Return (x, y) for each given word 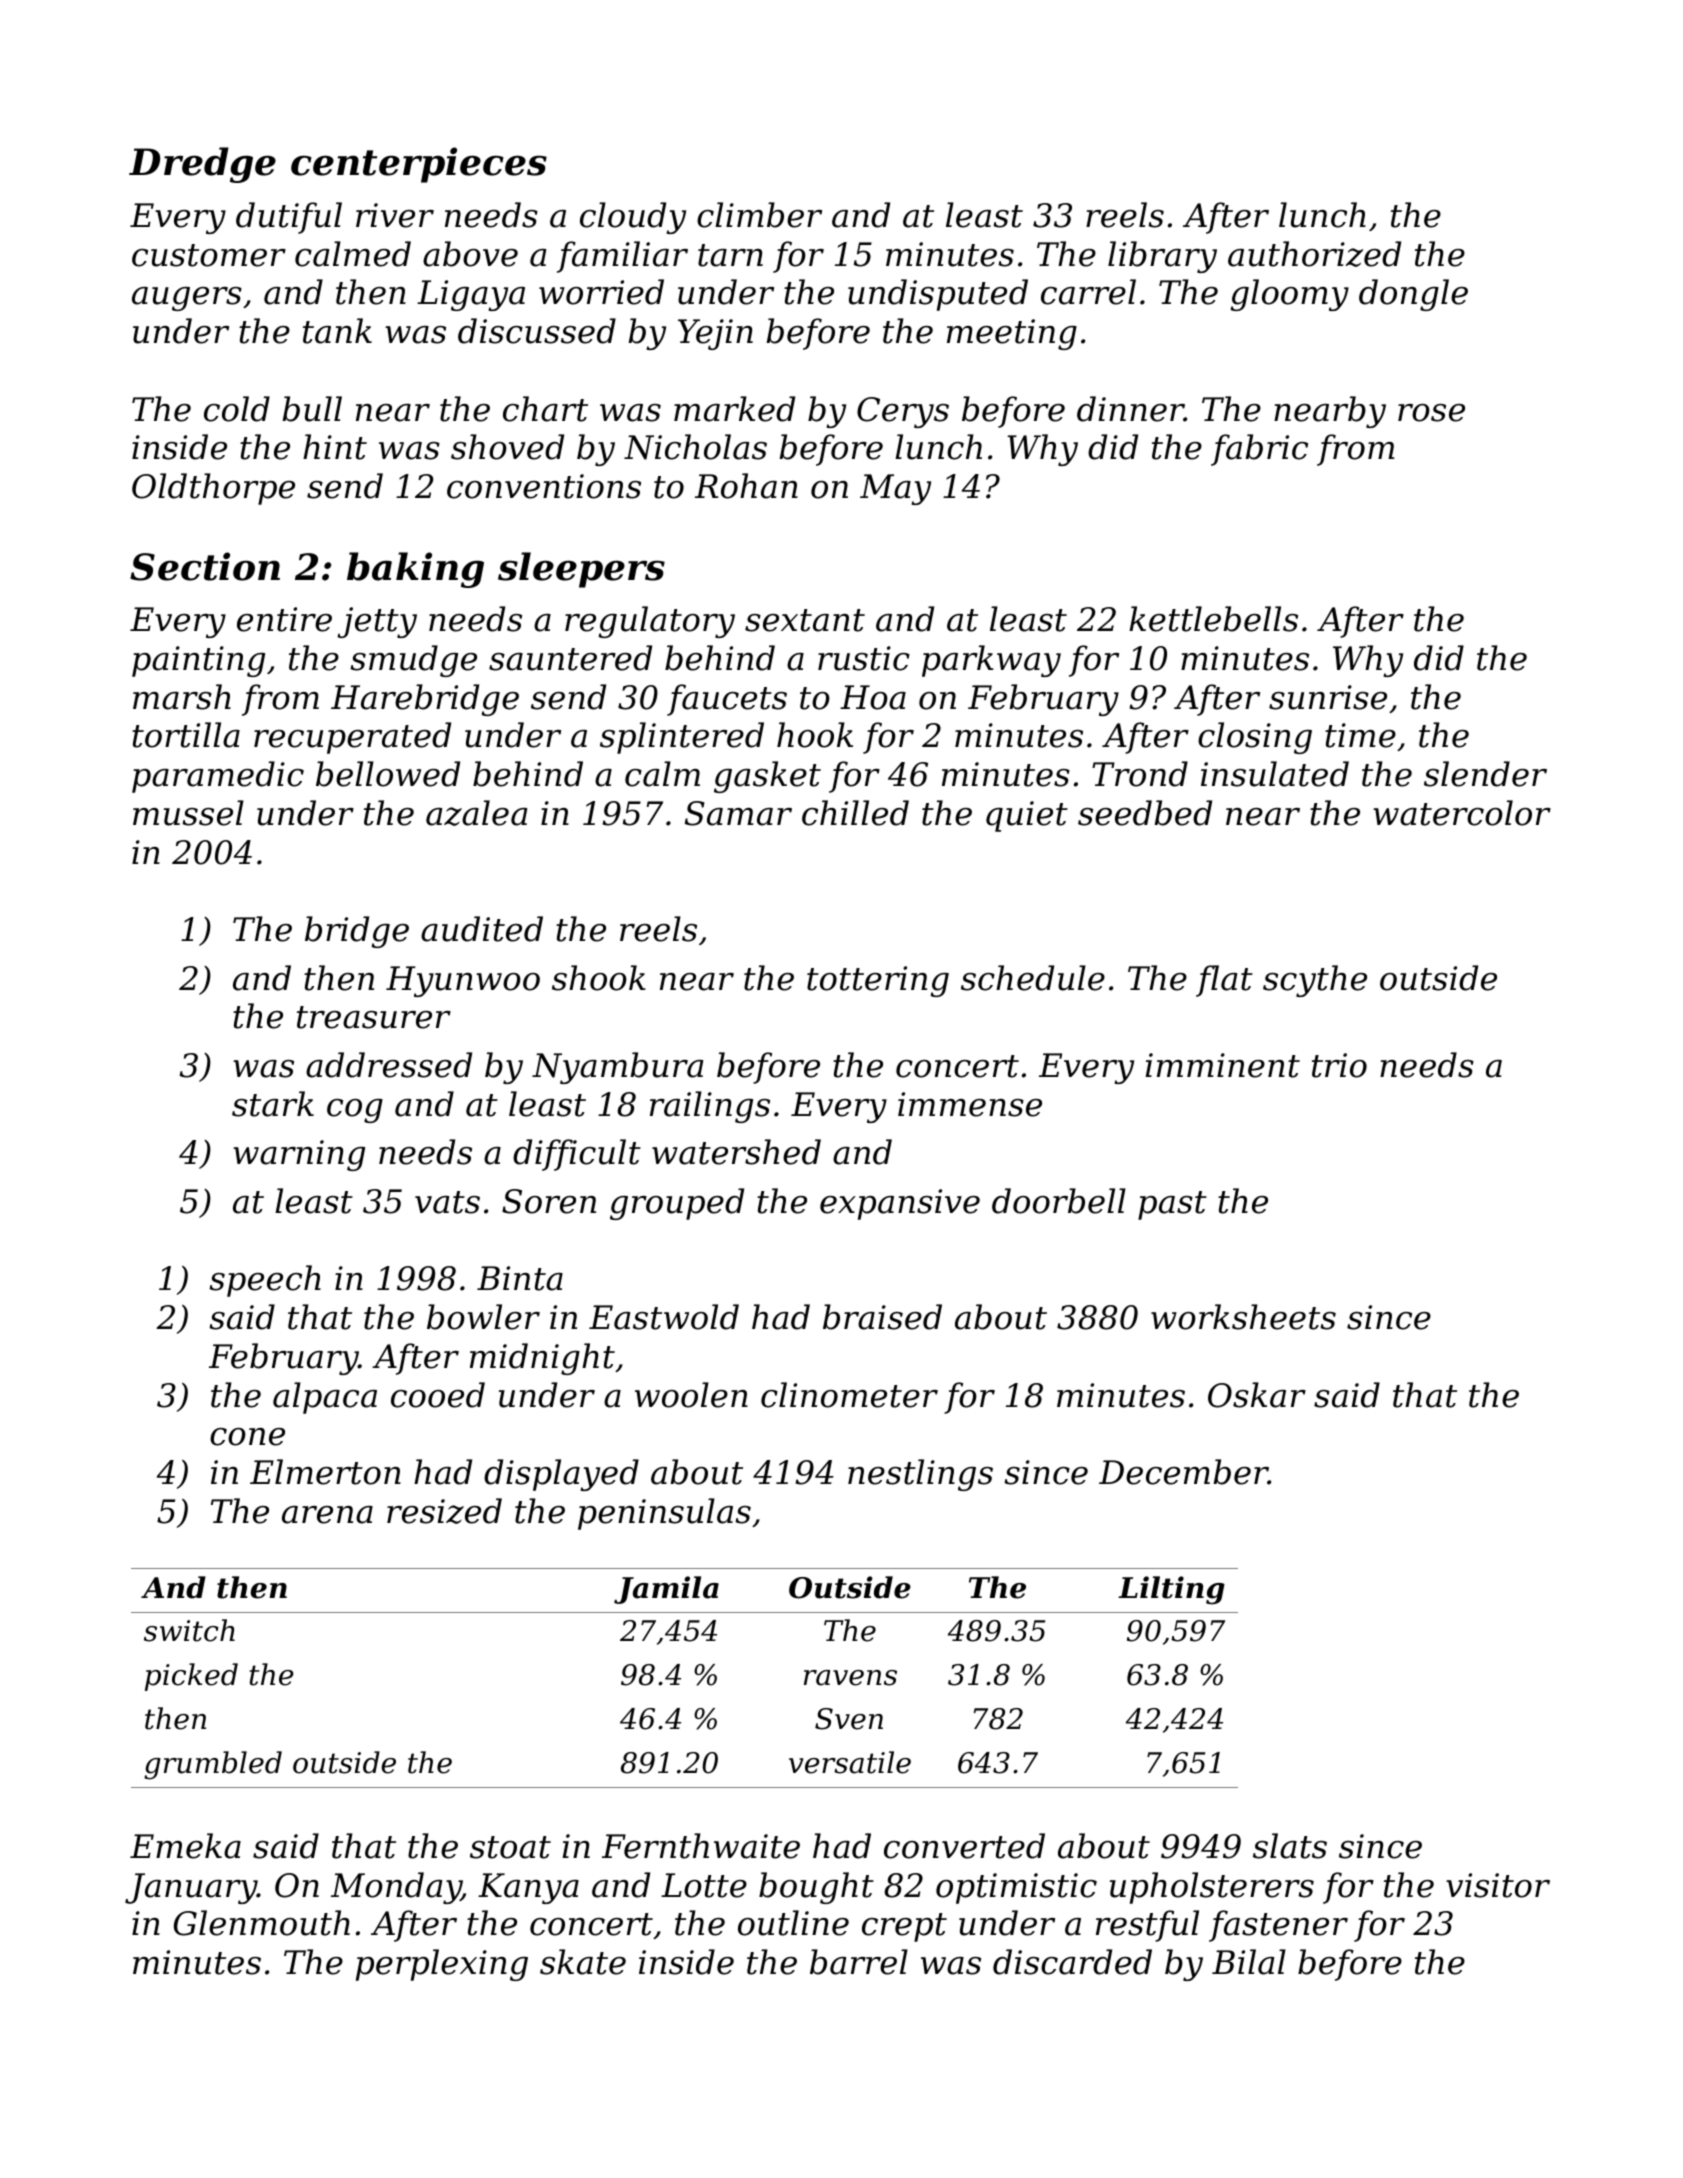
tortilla (186, 735)
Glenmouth (262, 1923)
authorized (1314, 254)
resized (444, 1511)
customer (209, 255)
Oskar (1257, 1395)
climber (759, 215)
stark (273, 1104)
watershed (736, 1152)
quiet (1027, 816)
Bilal (1249, 1962)
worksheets (1243, 1317)
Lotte (704, 1885)
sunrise (1328, 697)
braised (882, 1317)
